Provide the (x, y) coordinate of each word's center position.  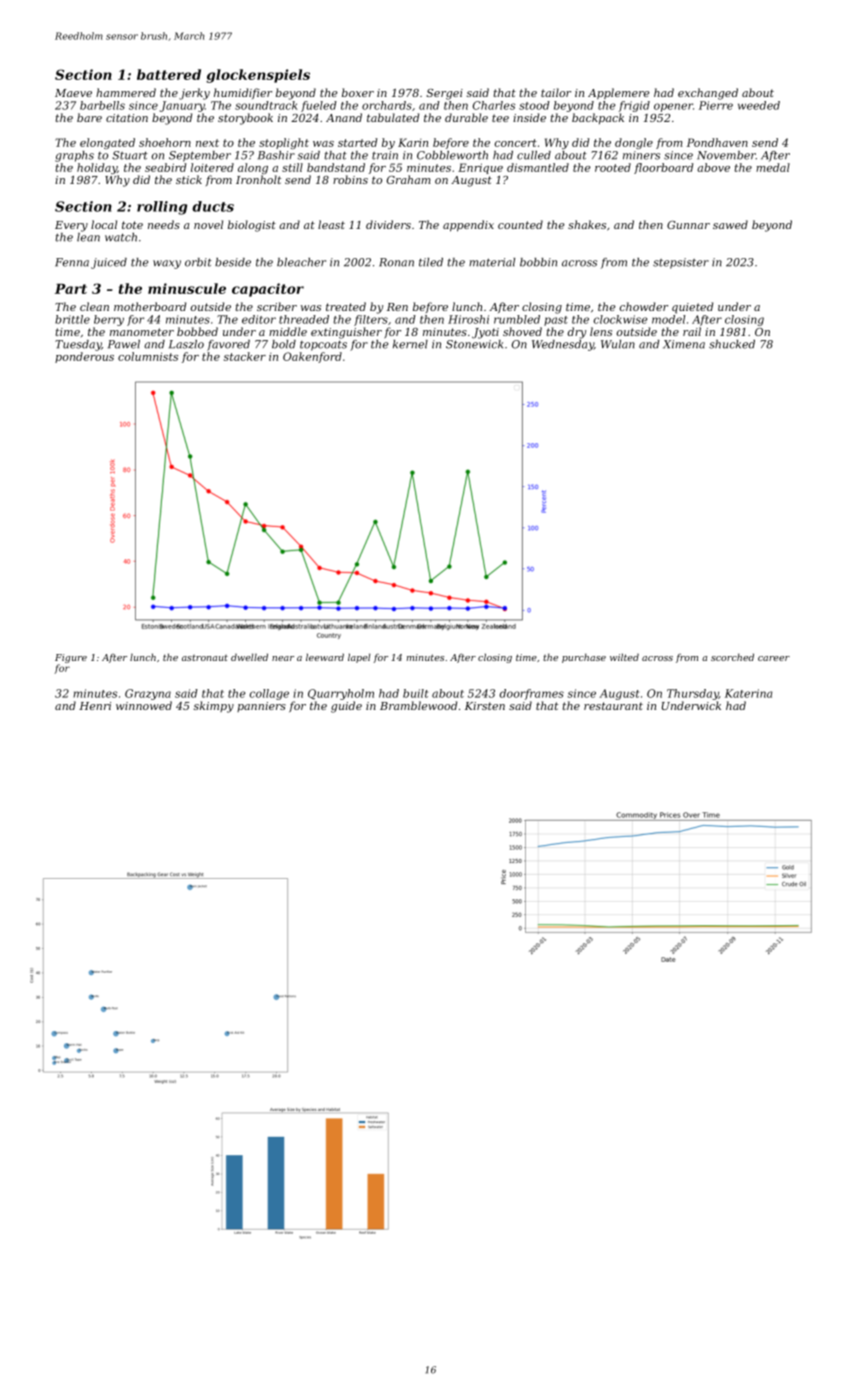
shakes (587, 224)
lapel (359, 658)
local (104, 224)
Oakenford (312, 357)
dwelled (249, 657)
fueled (319, 106)
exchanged (708, 94)
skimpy (214, 707)
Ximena (684, 344)
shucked (732, 344)
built (415, 693)
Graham (409, 179)
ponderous (84, 357)
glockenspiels (258, 76)
